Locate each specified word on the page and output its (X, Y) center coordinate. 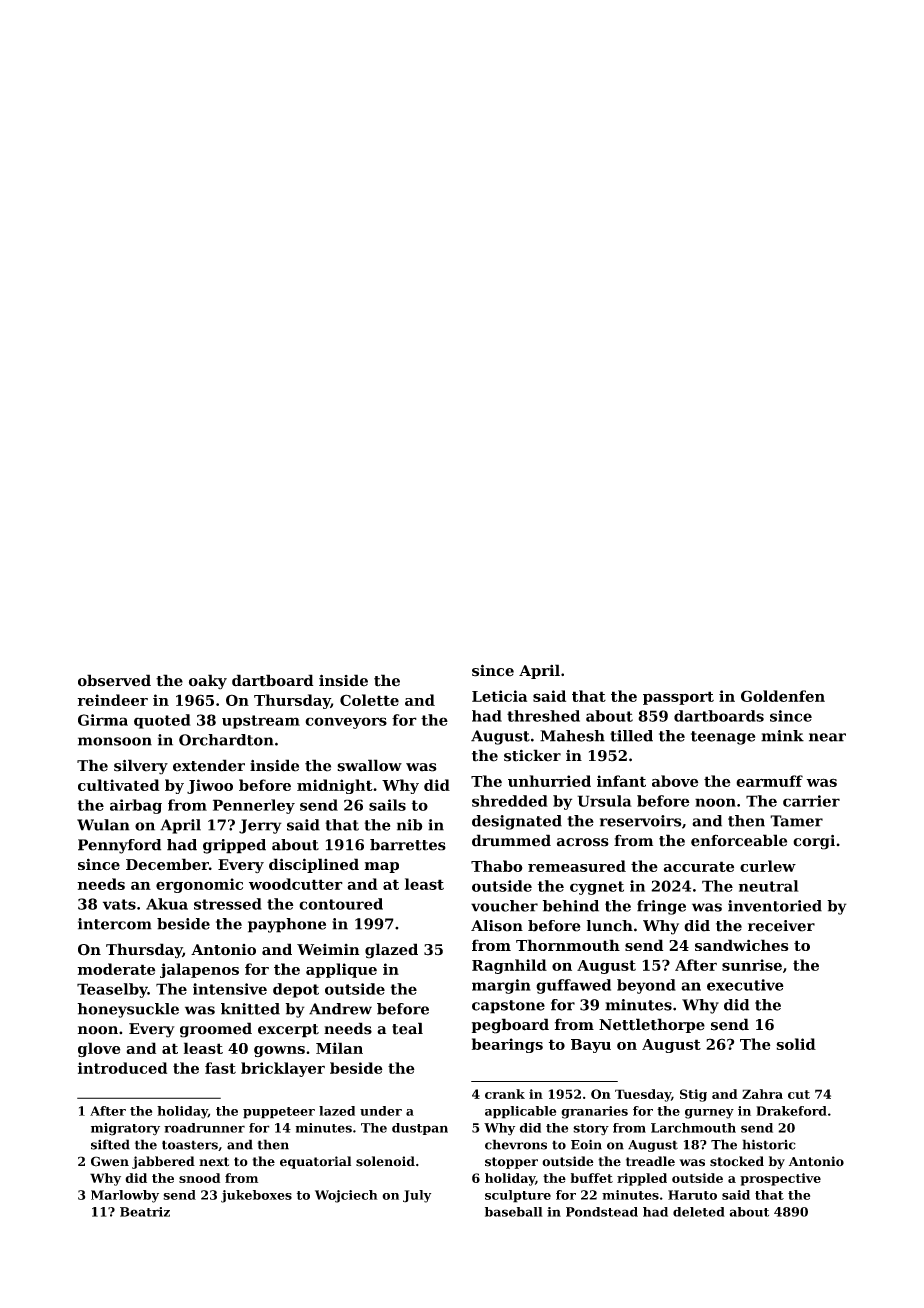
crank (505, 1094)
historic (769, 1144)
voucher (504, 906)
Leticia (499, 696)
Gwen (110, 1161)
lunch (610, 926)
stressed (228, 904)
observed (114, 680)
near (827, 737)
